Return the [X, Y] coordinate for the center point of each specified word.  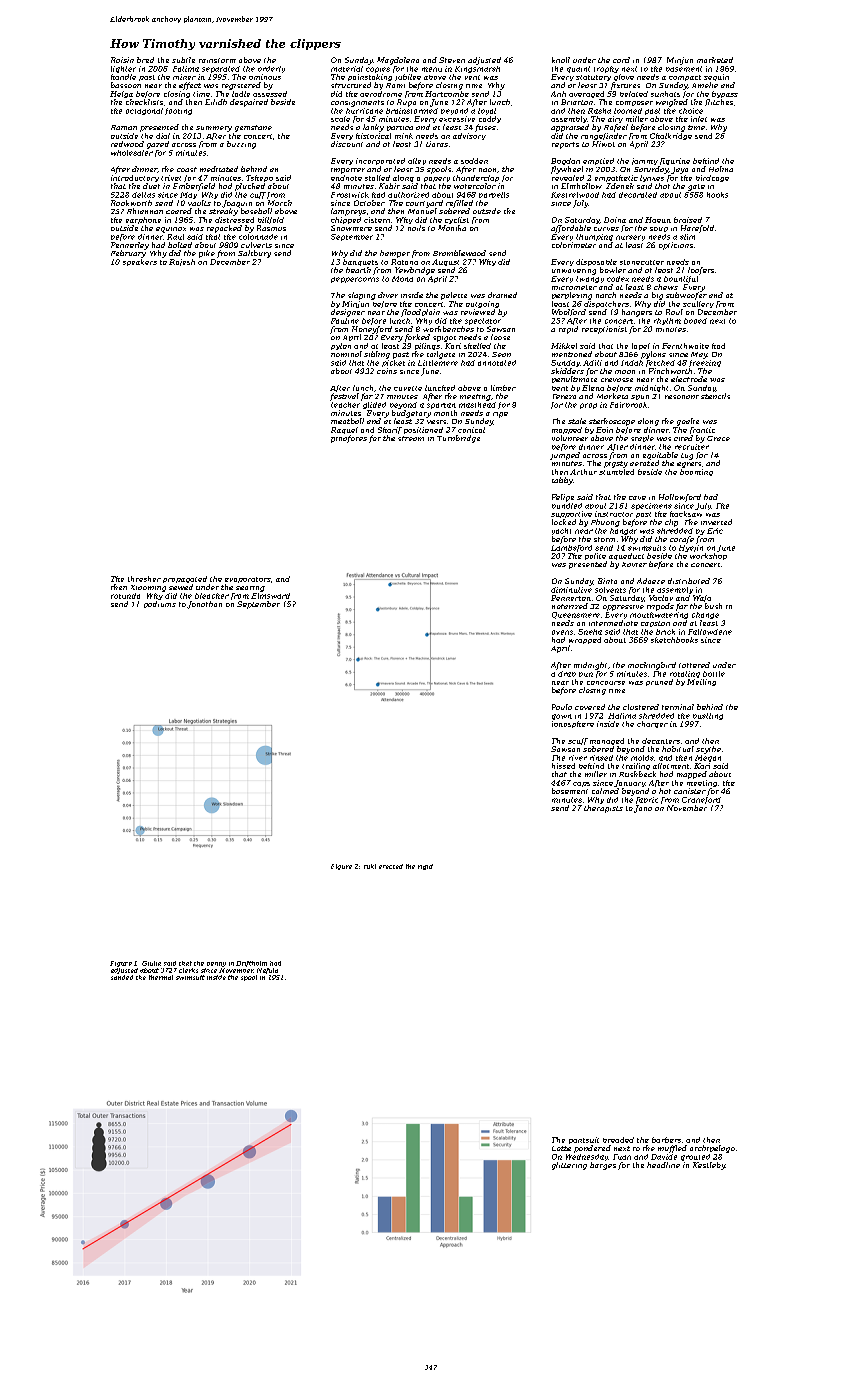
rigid [425, 867]
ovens [562, 632]
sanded [122, 977]
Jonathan [204, 605]
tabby [562, 481]
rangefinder [604, 136]
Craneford [701, 800]
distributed [689, 581]
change [705, 615]
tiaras [437, 144]
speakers [140, 262]
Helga [121, 94]
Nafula [267, 971]
